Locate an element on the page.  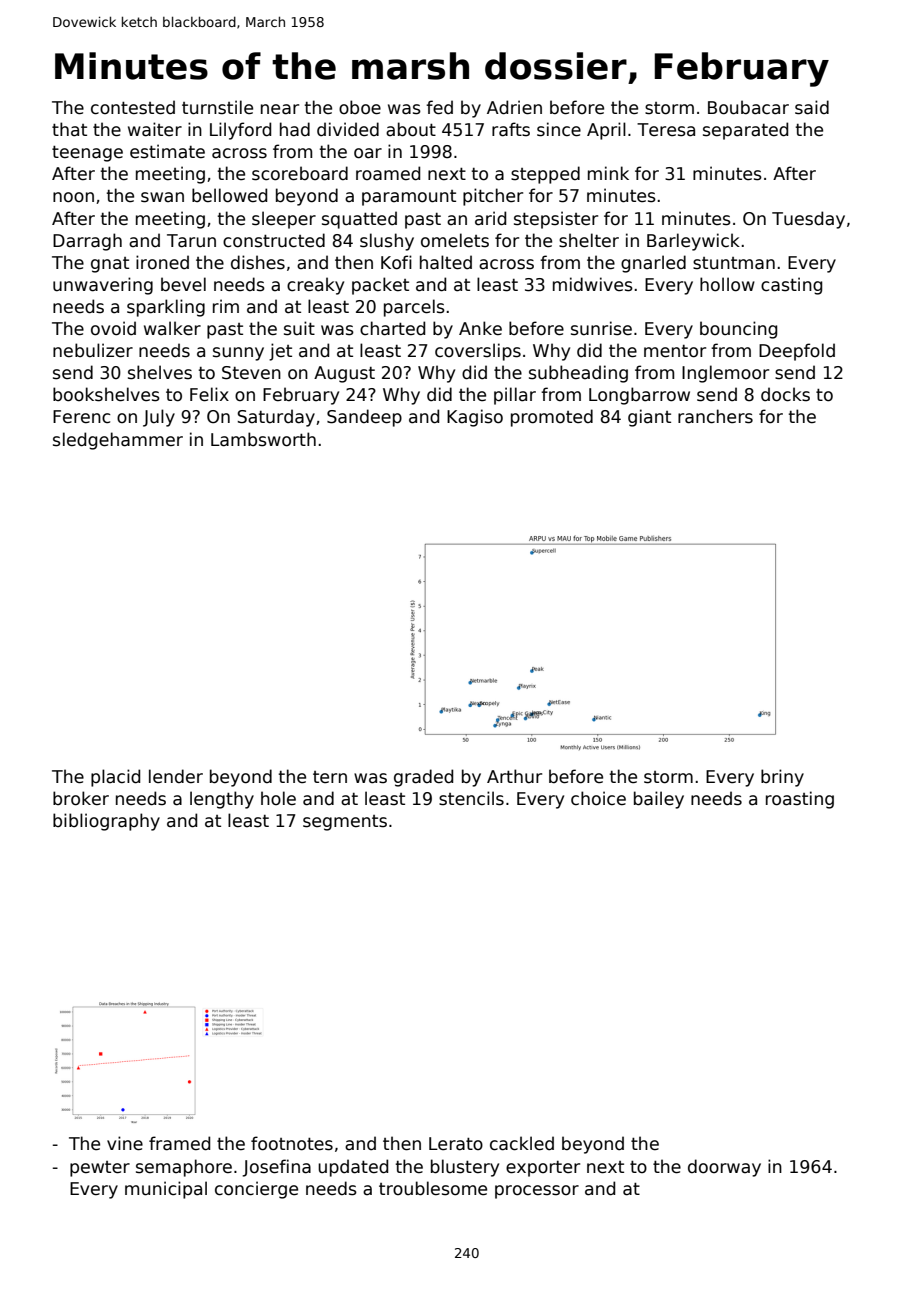
Anke is located at coordinates (480, 328).
